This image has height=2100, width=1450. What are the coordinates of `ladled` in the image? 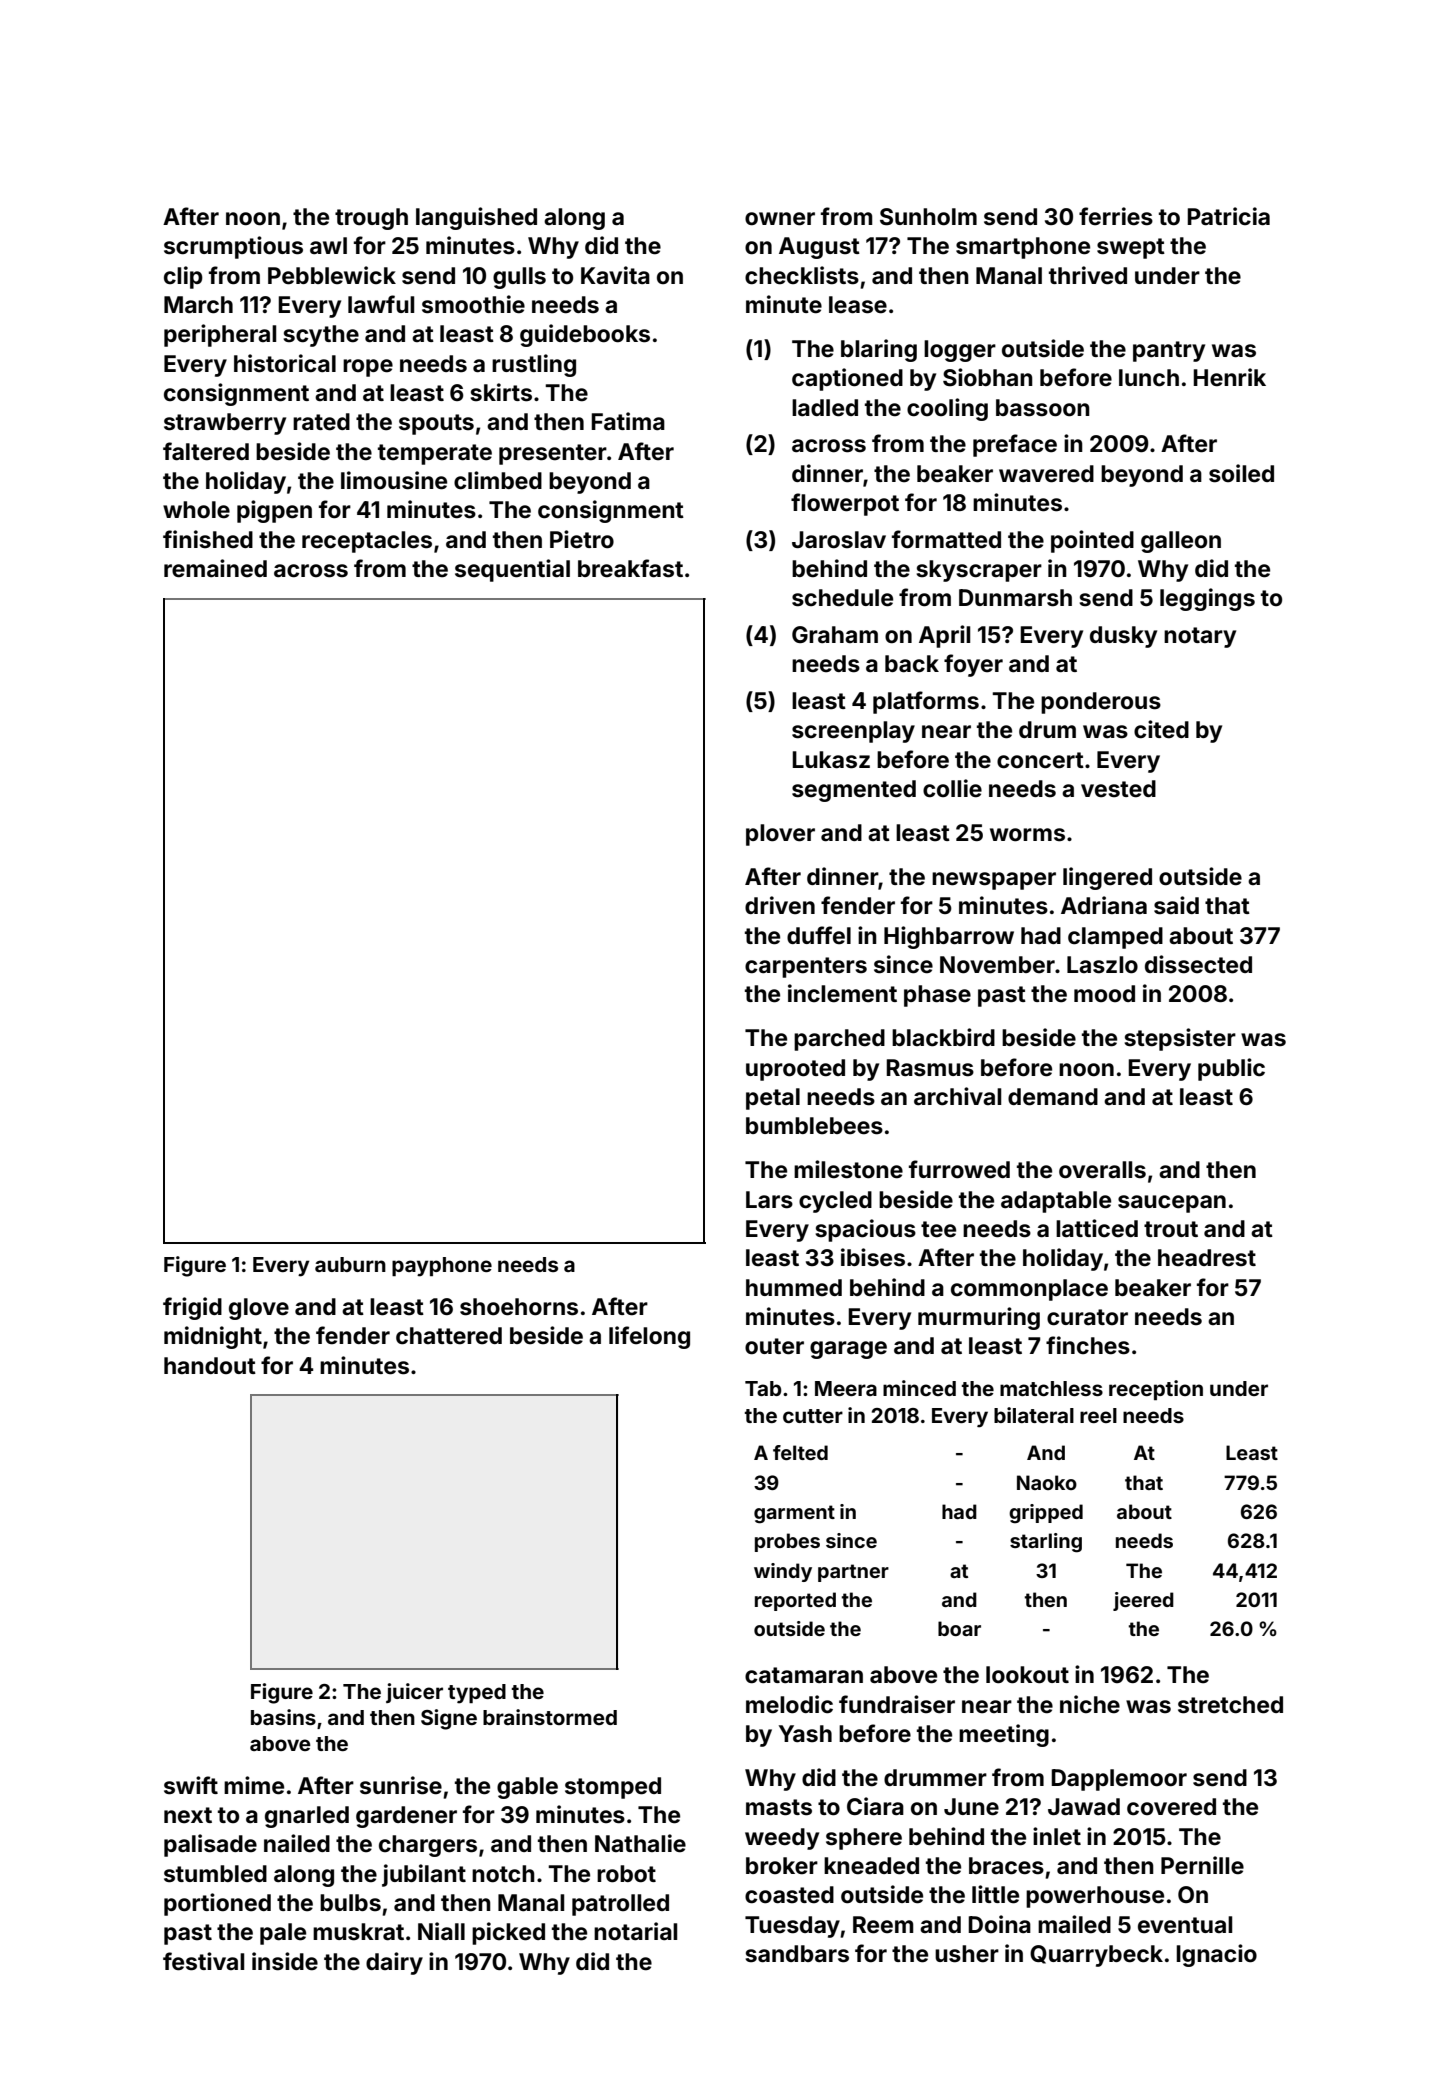 It's located at (825, 408).
